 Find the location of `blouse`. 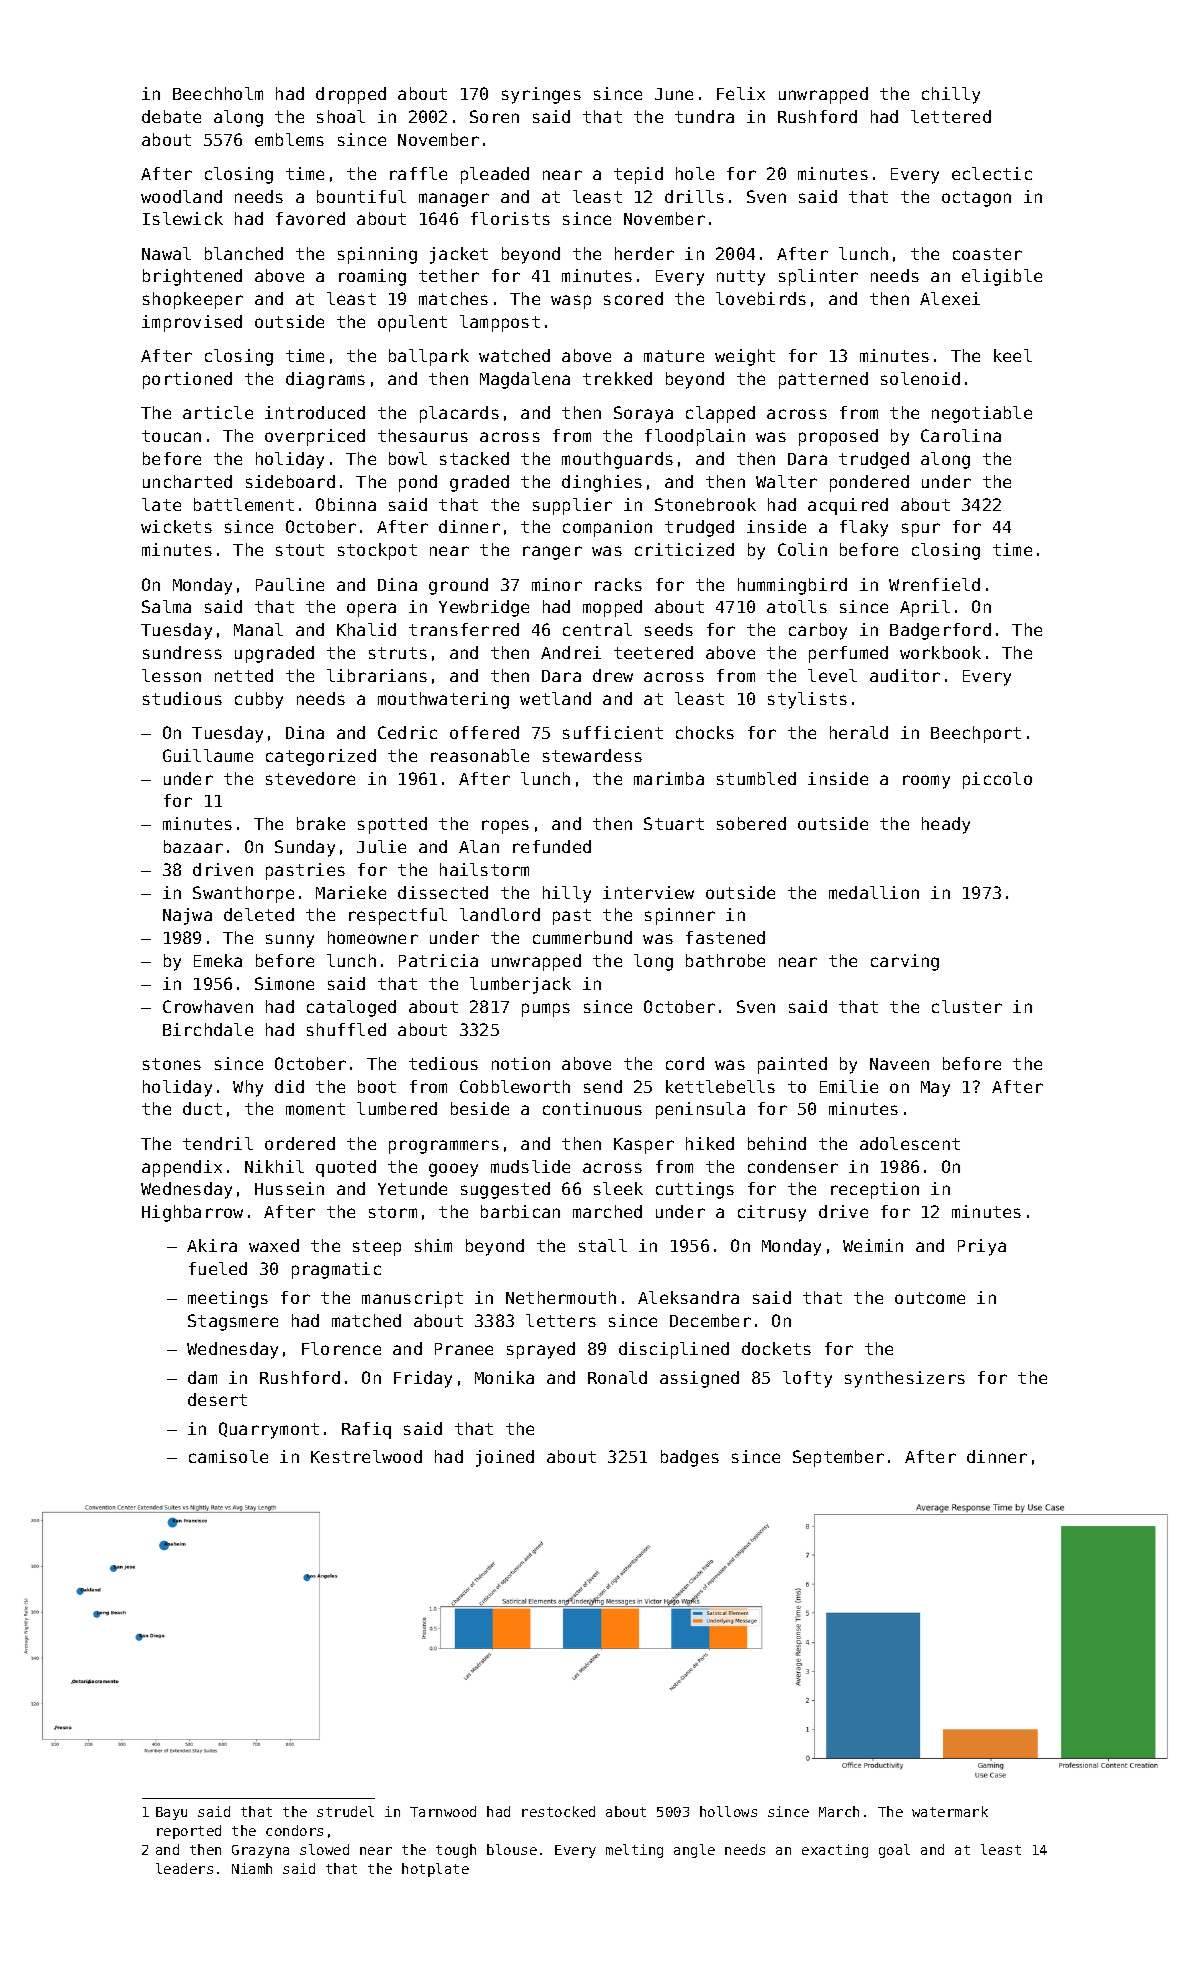

blouse is located at coordinates (512, 1849).
